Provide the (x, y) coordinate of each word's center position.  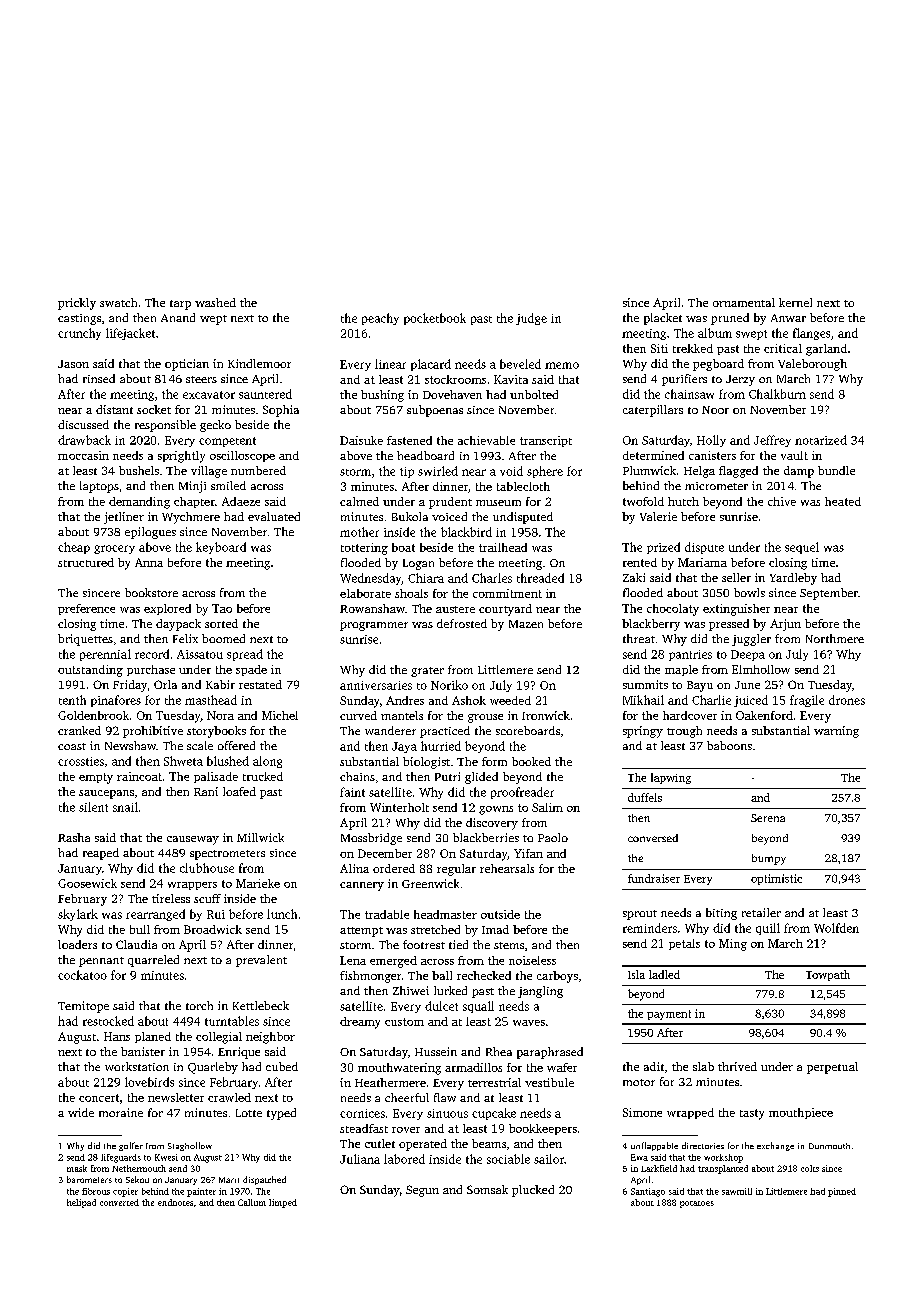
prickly (77, 304)
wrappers (192, 886)
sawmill (737, 1191)
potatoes (697, 1204)
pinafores (116, 701)
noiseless (532, 960)
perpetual (832, 1068)
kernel (795, 302)
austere (455, 609)
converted (119, 1202)
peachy (380, 319)
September (829, 594)
